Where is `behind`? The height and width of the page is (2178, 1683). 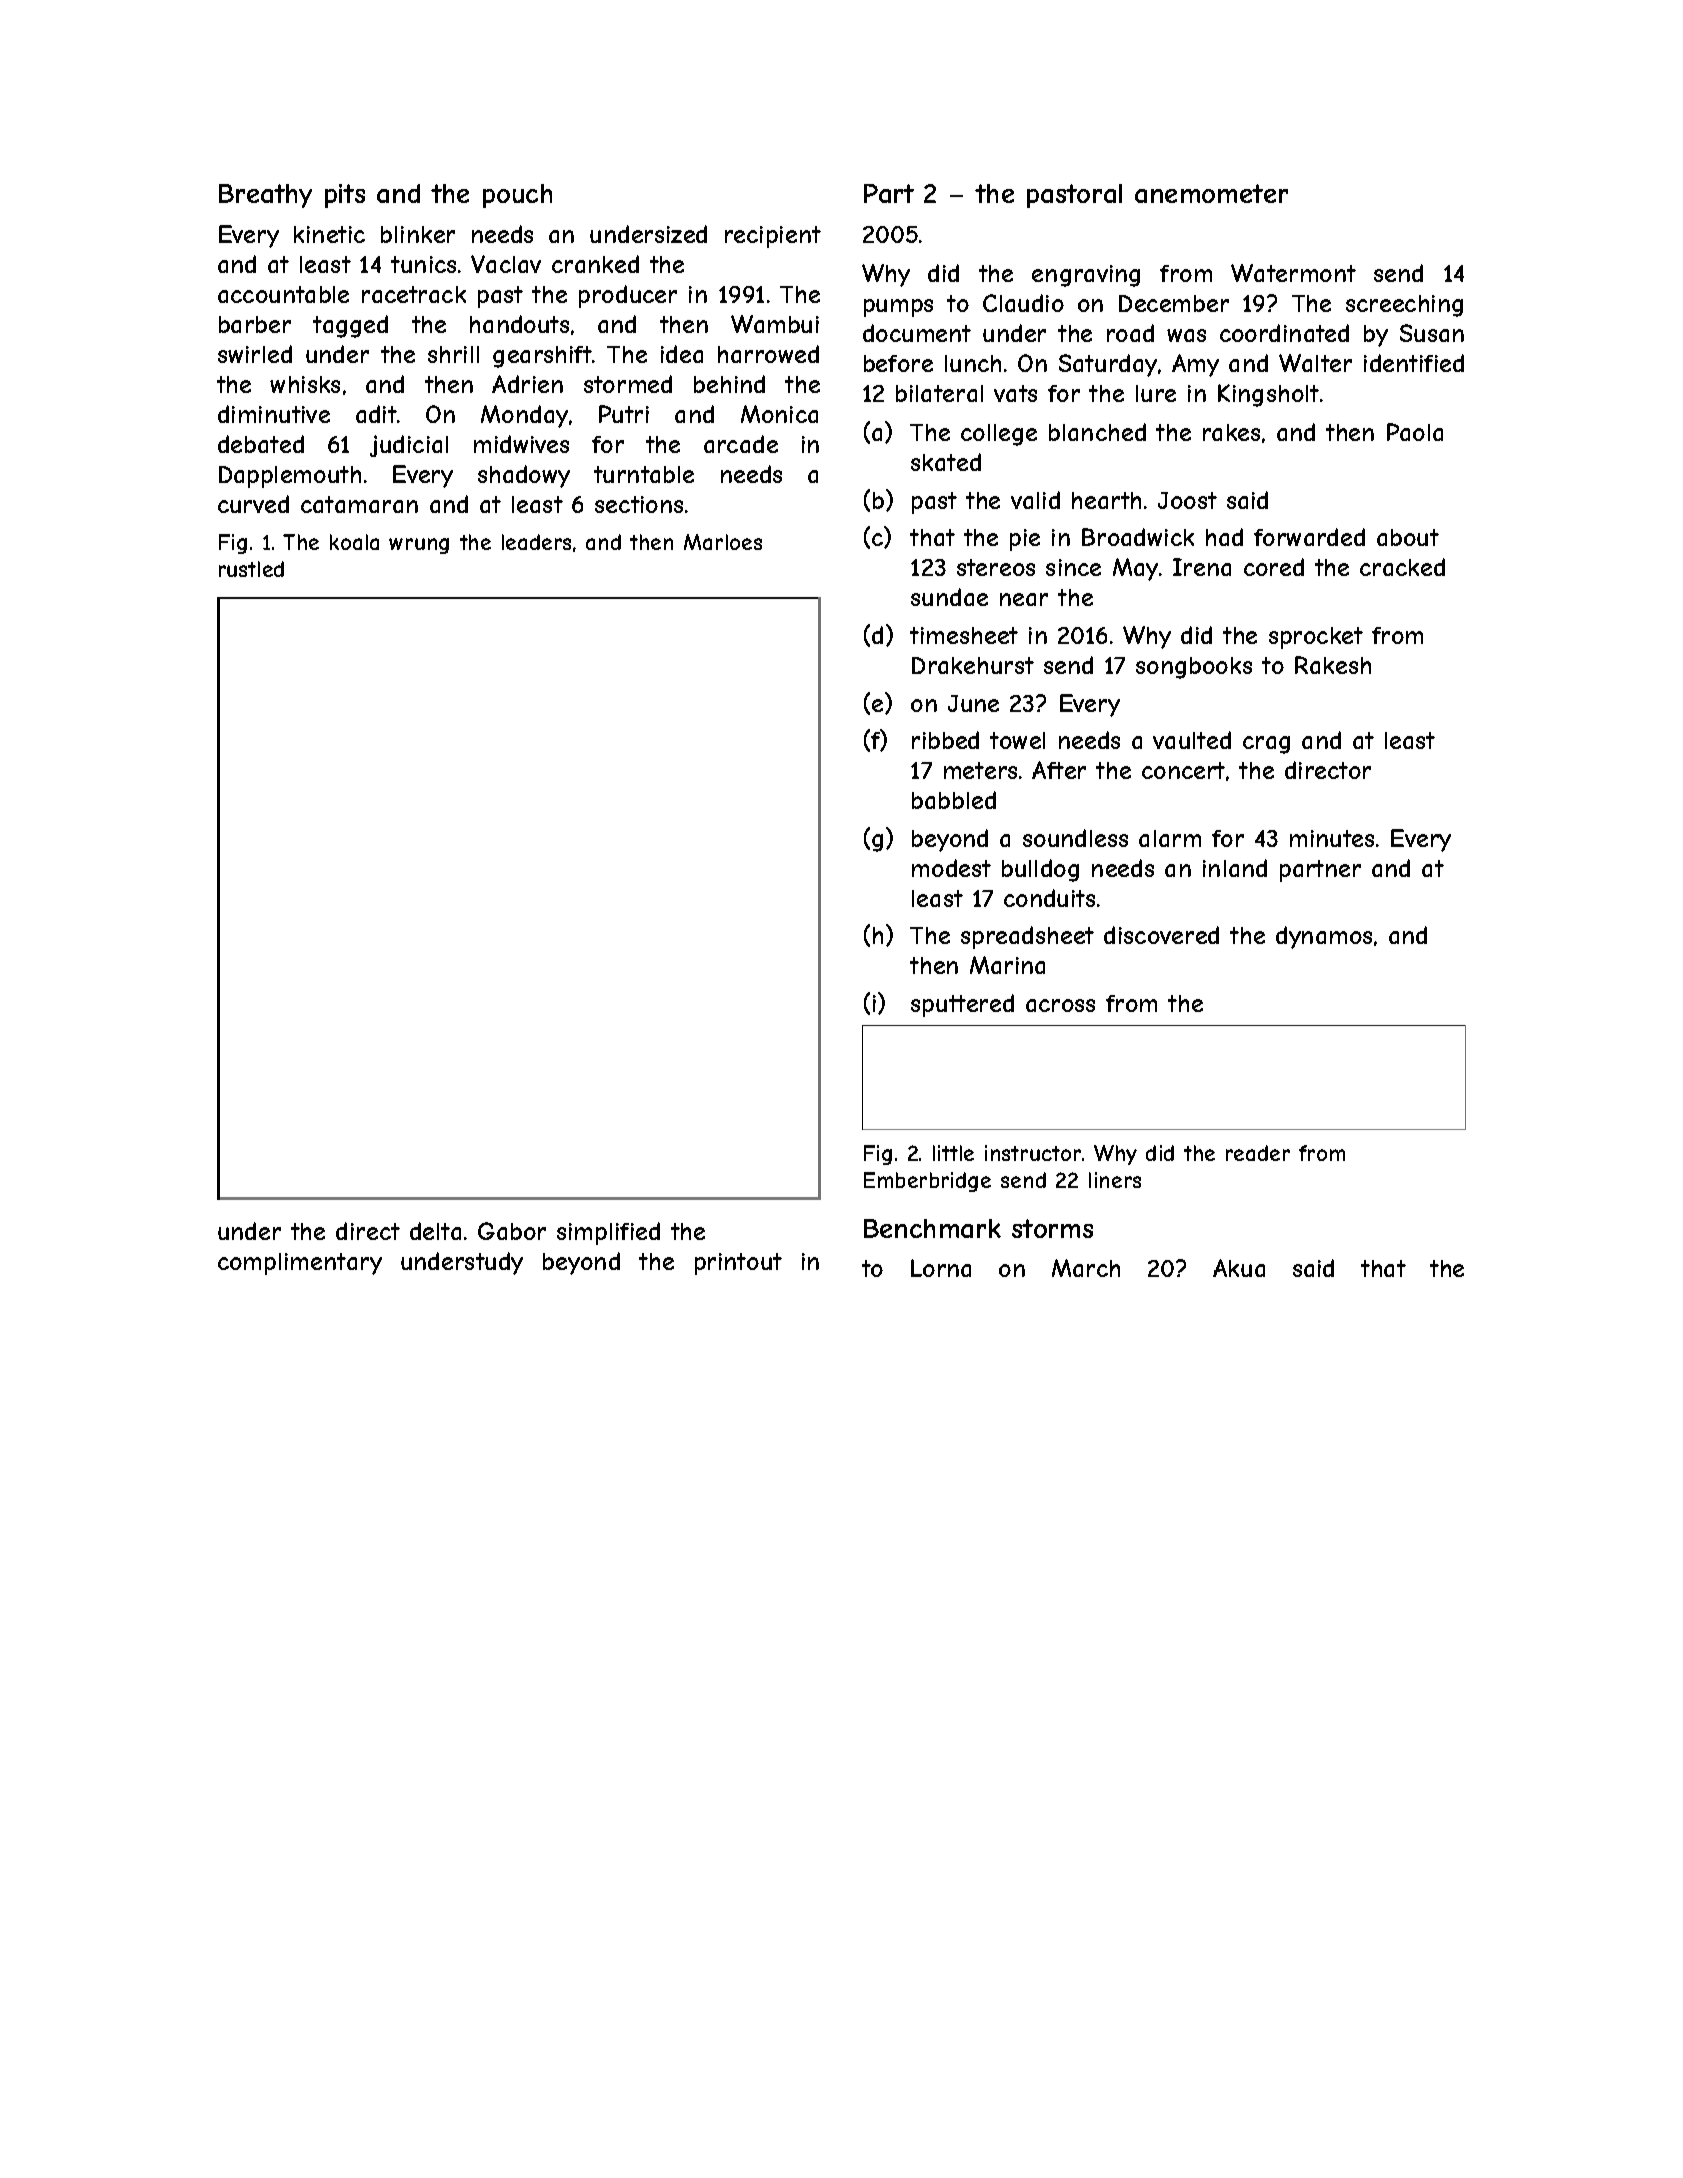 behind is located at coordinates (729, 384).
